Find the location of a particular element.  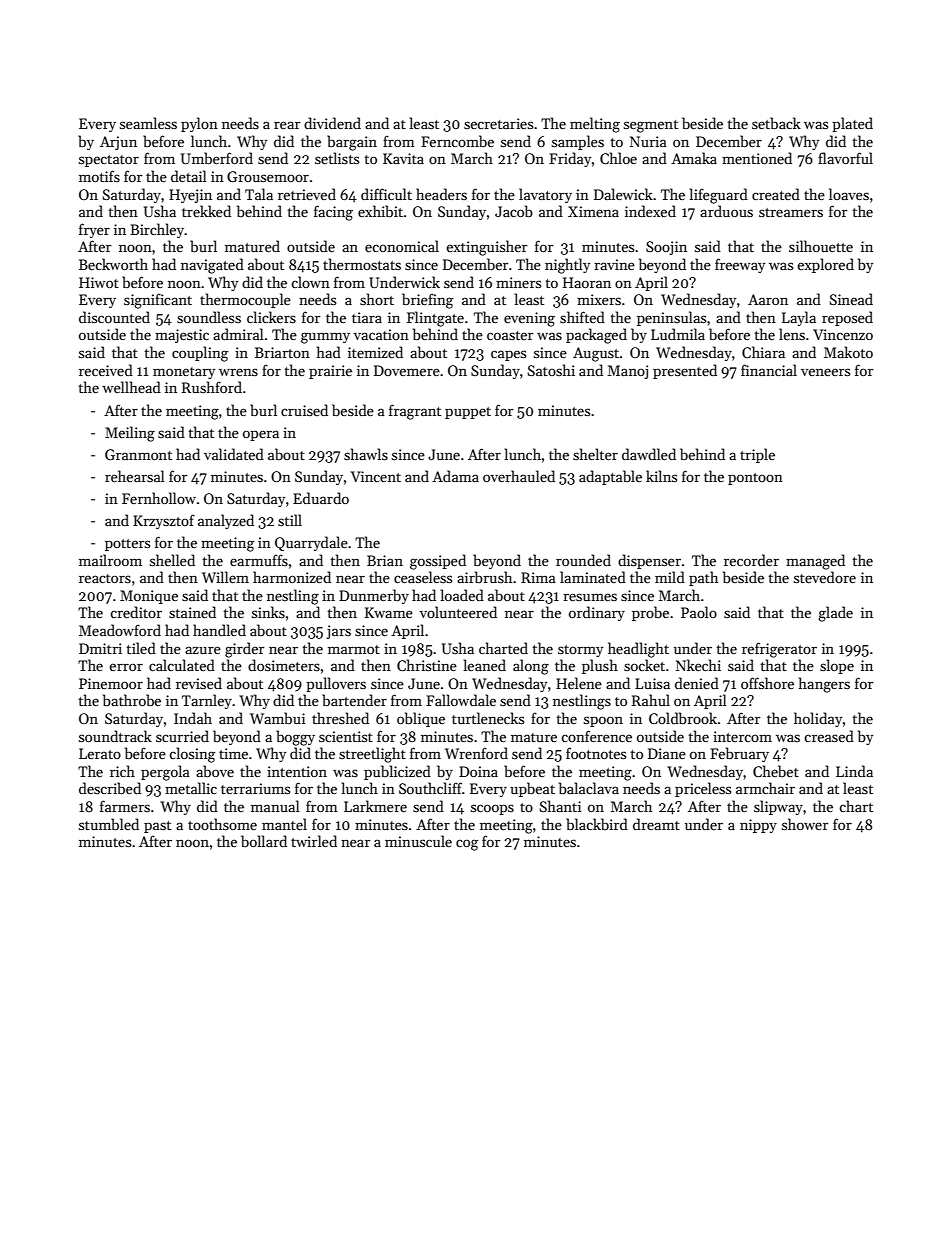

shower is located at coordinates (805, 824).
